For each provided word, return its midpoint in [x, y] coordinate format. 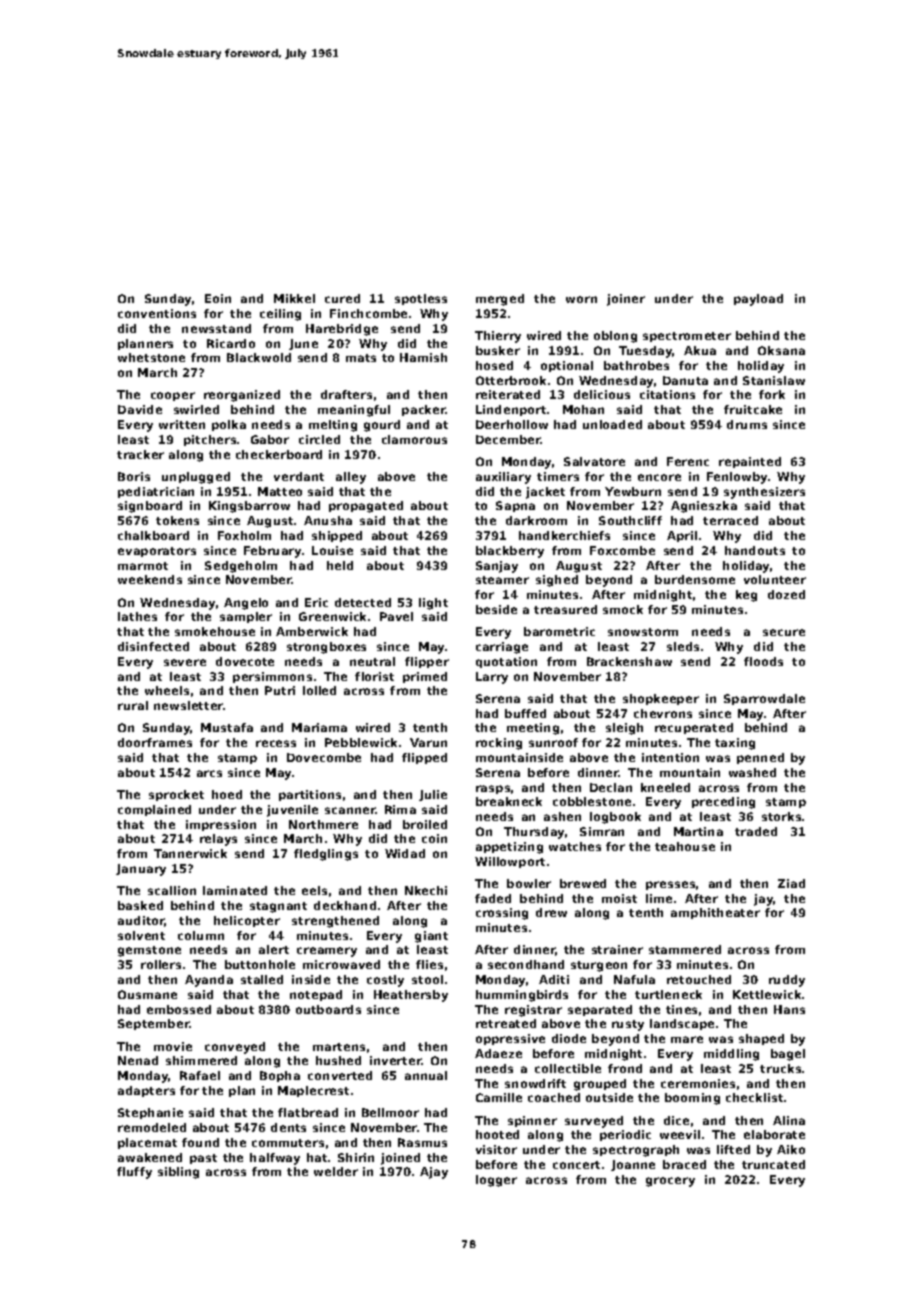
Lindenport [511, 410]
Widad [405, 853]
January [141, 870]
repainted [750, 462]
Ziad [791, 883]
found [200, 1142]
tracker [140, 454]
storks [781, 816]
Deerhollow [512, 424]
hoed [227, 794]
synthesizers [764, 493]
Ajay [434, 1173]
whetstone [151, 357]
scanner [350, 810]
